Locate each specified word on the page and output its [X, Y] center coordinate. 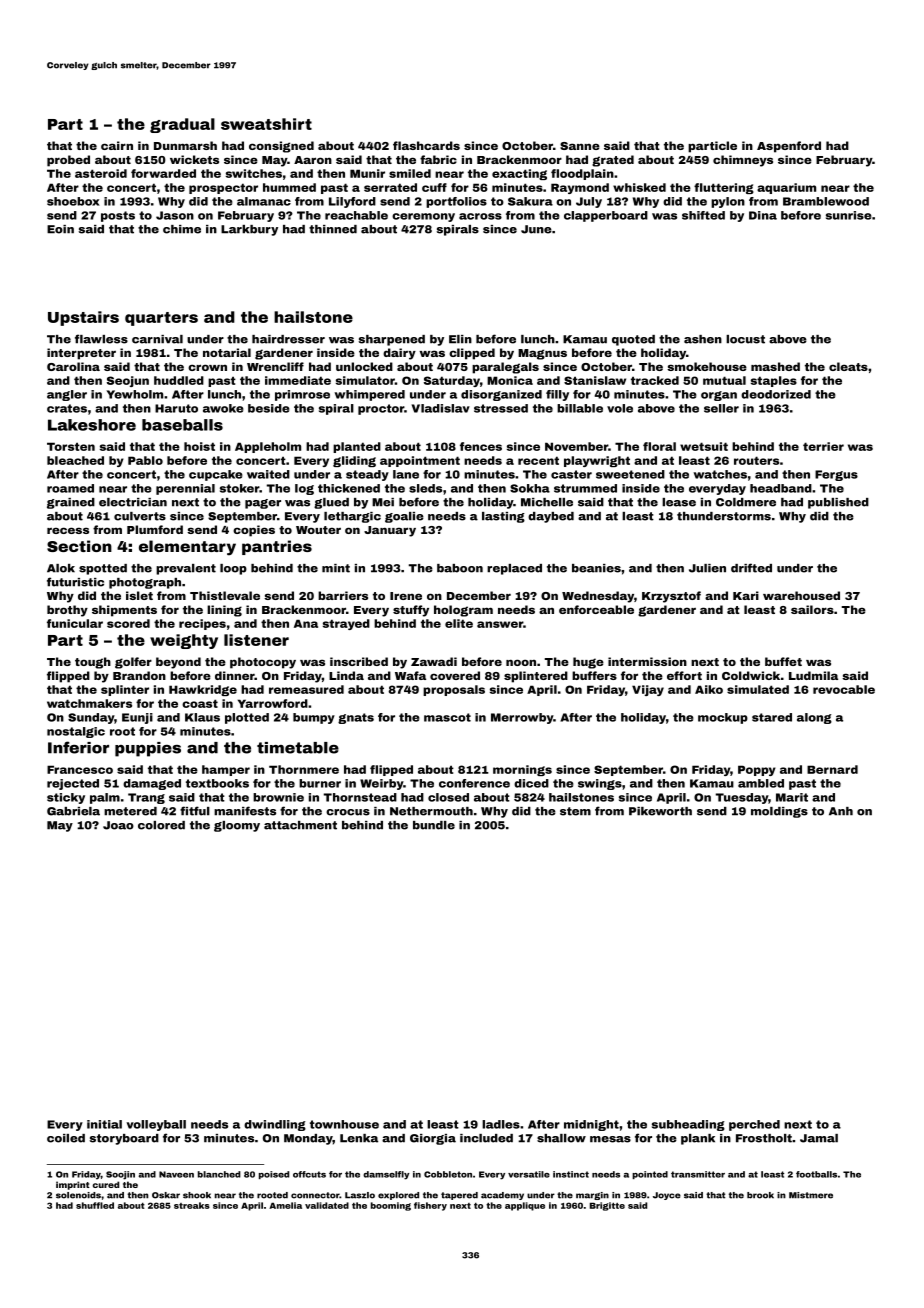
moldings [779, 812]
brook [760, 1195]
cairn [117, 145]
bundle [434, 825]
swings [600, 784]
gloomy [237, 826]
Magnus [542, 354]
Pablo [145, 460]
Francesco [80, 769]
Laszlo [360, 1195]
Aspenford [789, 147]
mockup [723, 718]
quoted [633, 340]
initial [104, 1124]
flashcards [426, 145]
